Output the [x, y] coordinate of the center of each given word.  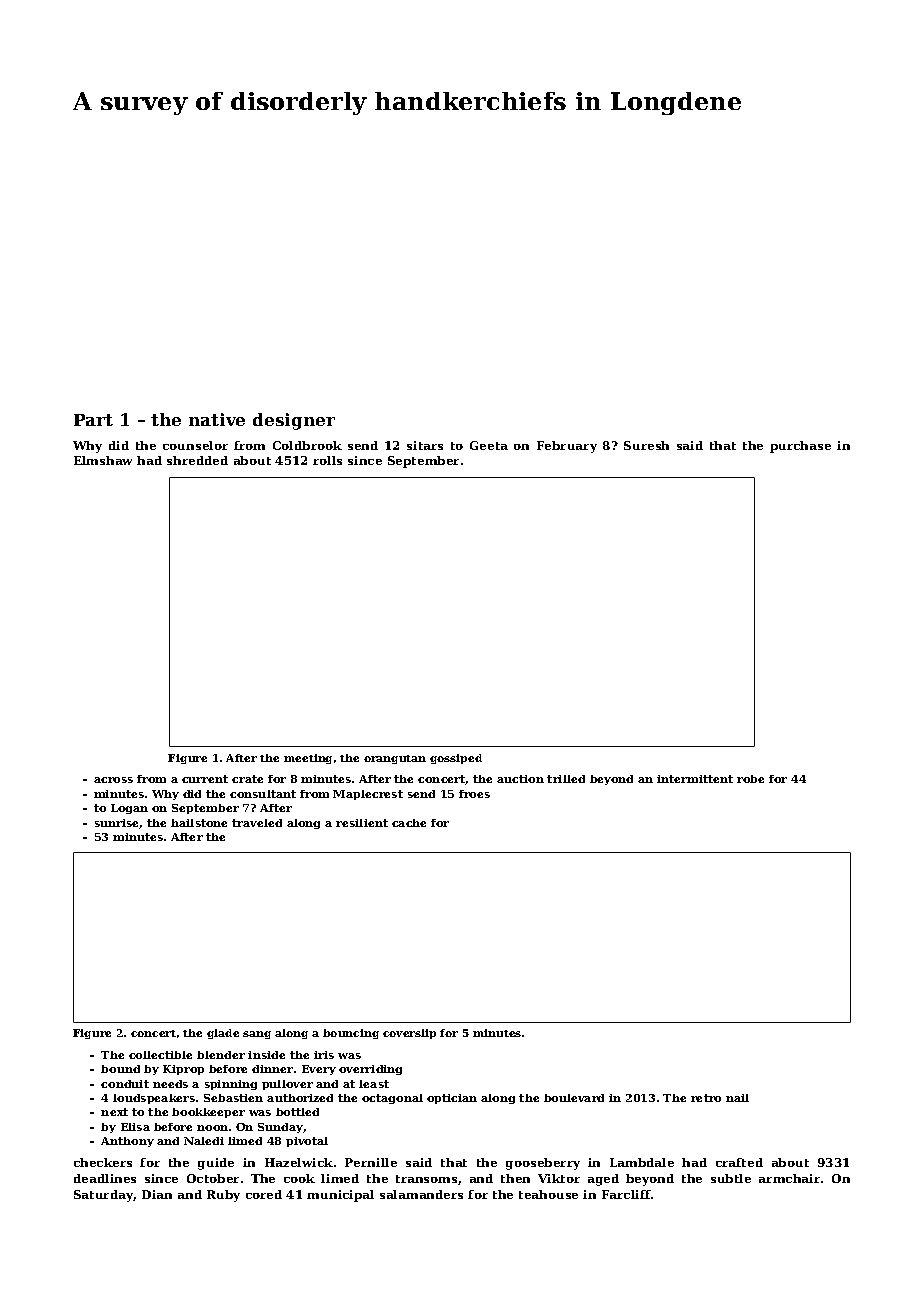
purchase [800, 447]
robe [750, 779]
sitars [425, 445]
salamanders [421, 1194]
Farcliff [627, 1194]
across [113, 780]
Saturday [104, 1196]
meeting [308, 759]
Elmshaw [103, 460]
